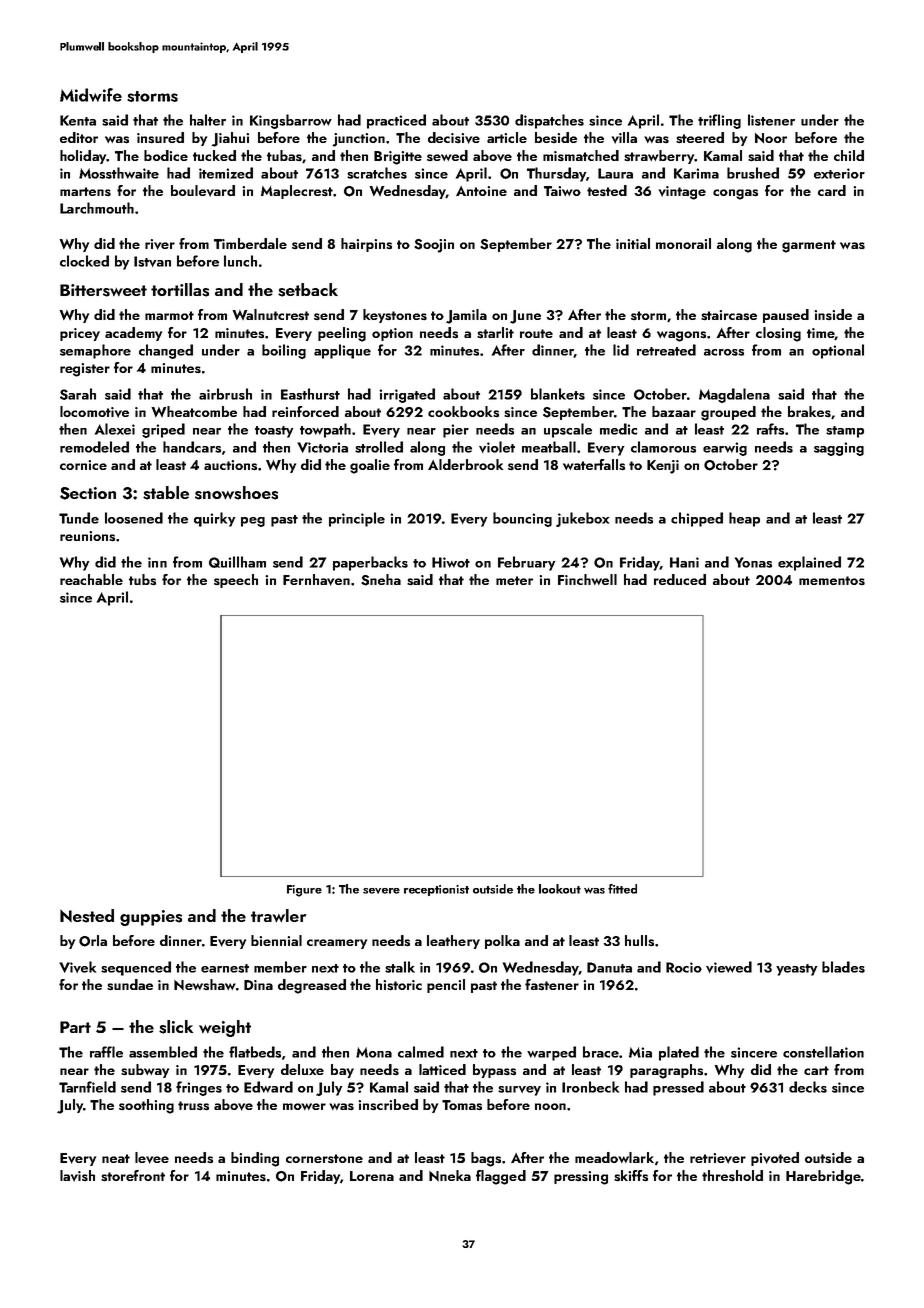  What do you see at coordinates (94, 412) in the screenshot?
I see `locomotive` at bounding box center [94, 412].
